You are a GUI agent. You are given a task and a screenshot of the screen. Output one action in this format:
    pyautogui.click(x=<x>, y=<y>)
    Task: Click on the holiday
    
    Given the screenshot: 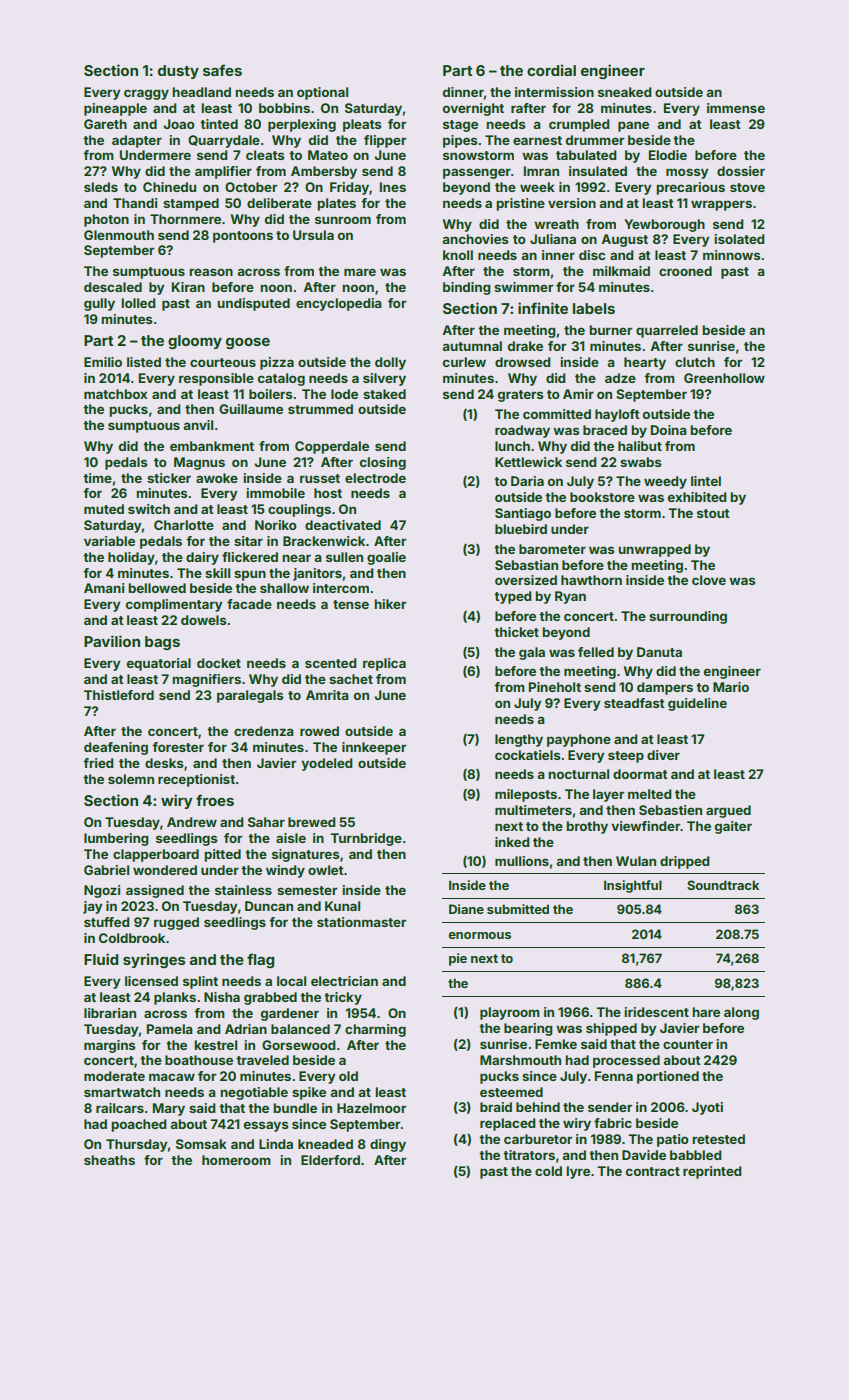 What is the action you would take?
    pyautogui.click(x=131, y=558)
